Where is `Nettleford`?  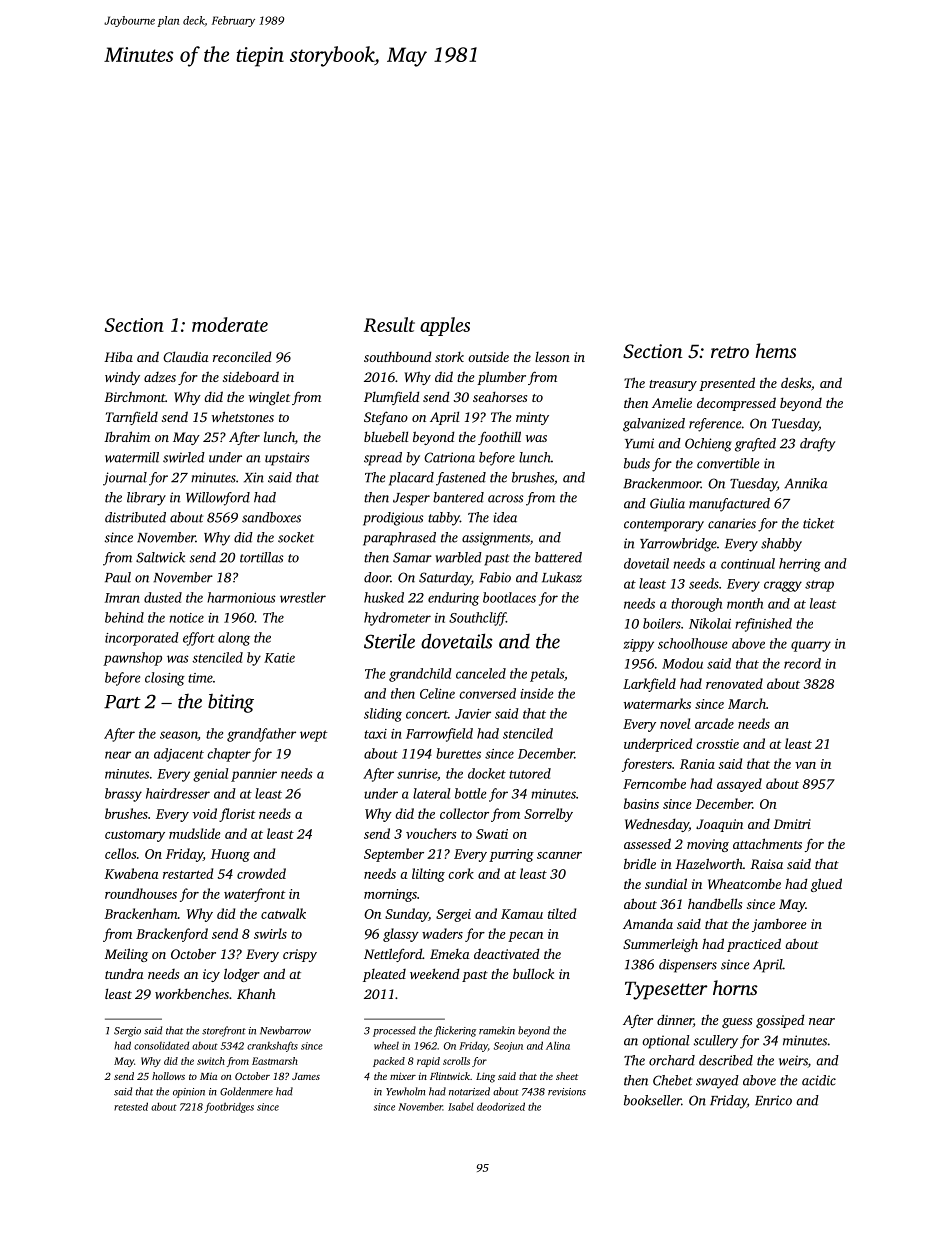 Nettleford is located at coordinates (393, 955).
